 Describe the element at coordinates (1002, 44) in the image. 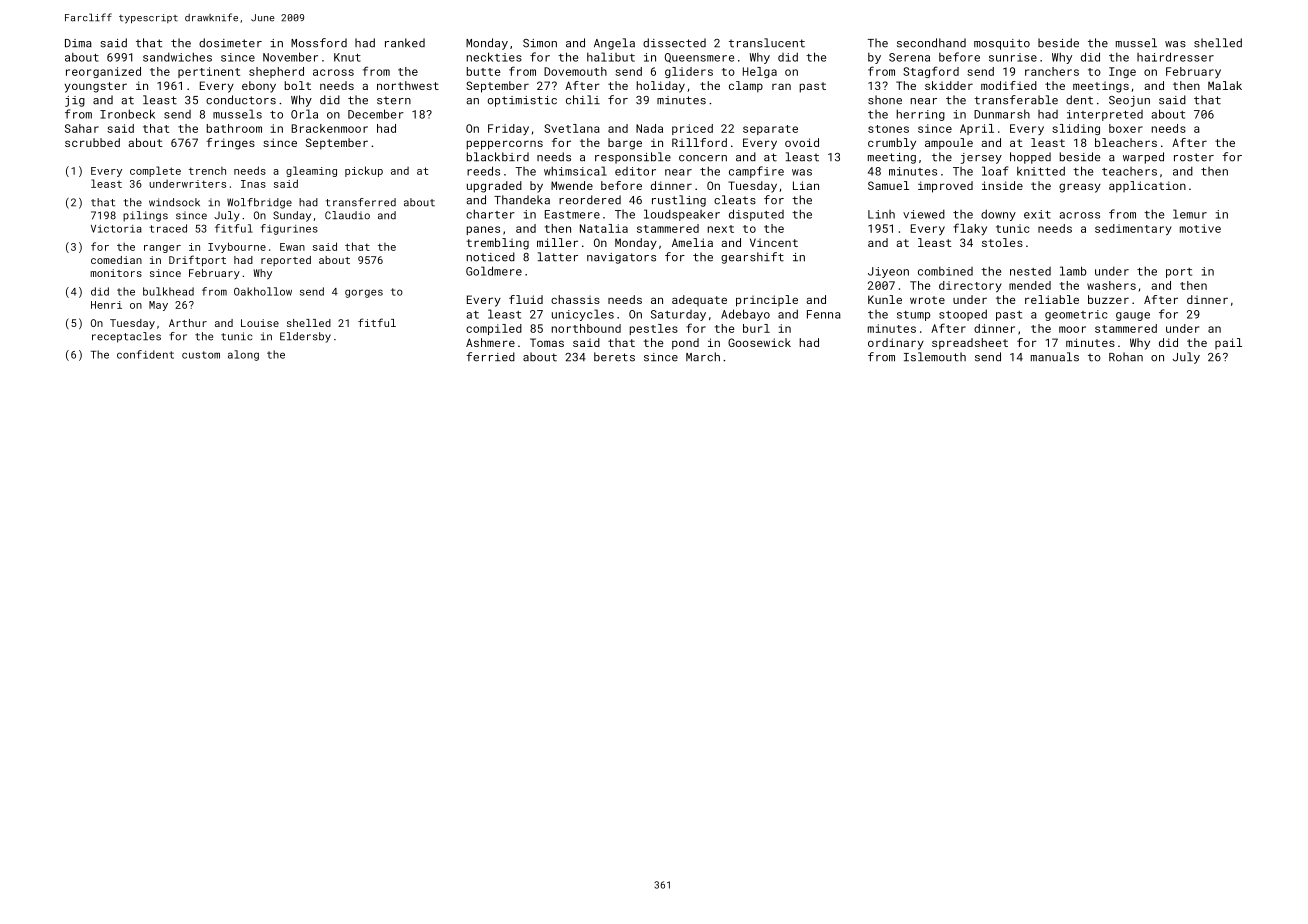

I see `mosquito` at that location.
